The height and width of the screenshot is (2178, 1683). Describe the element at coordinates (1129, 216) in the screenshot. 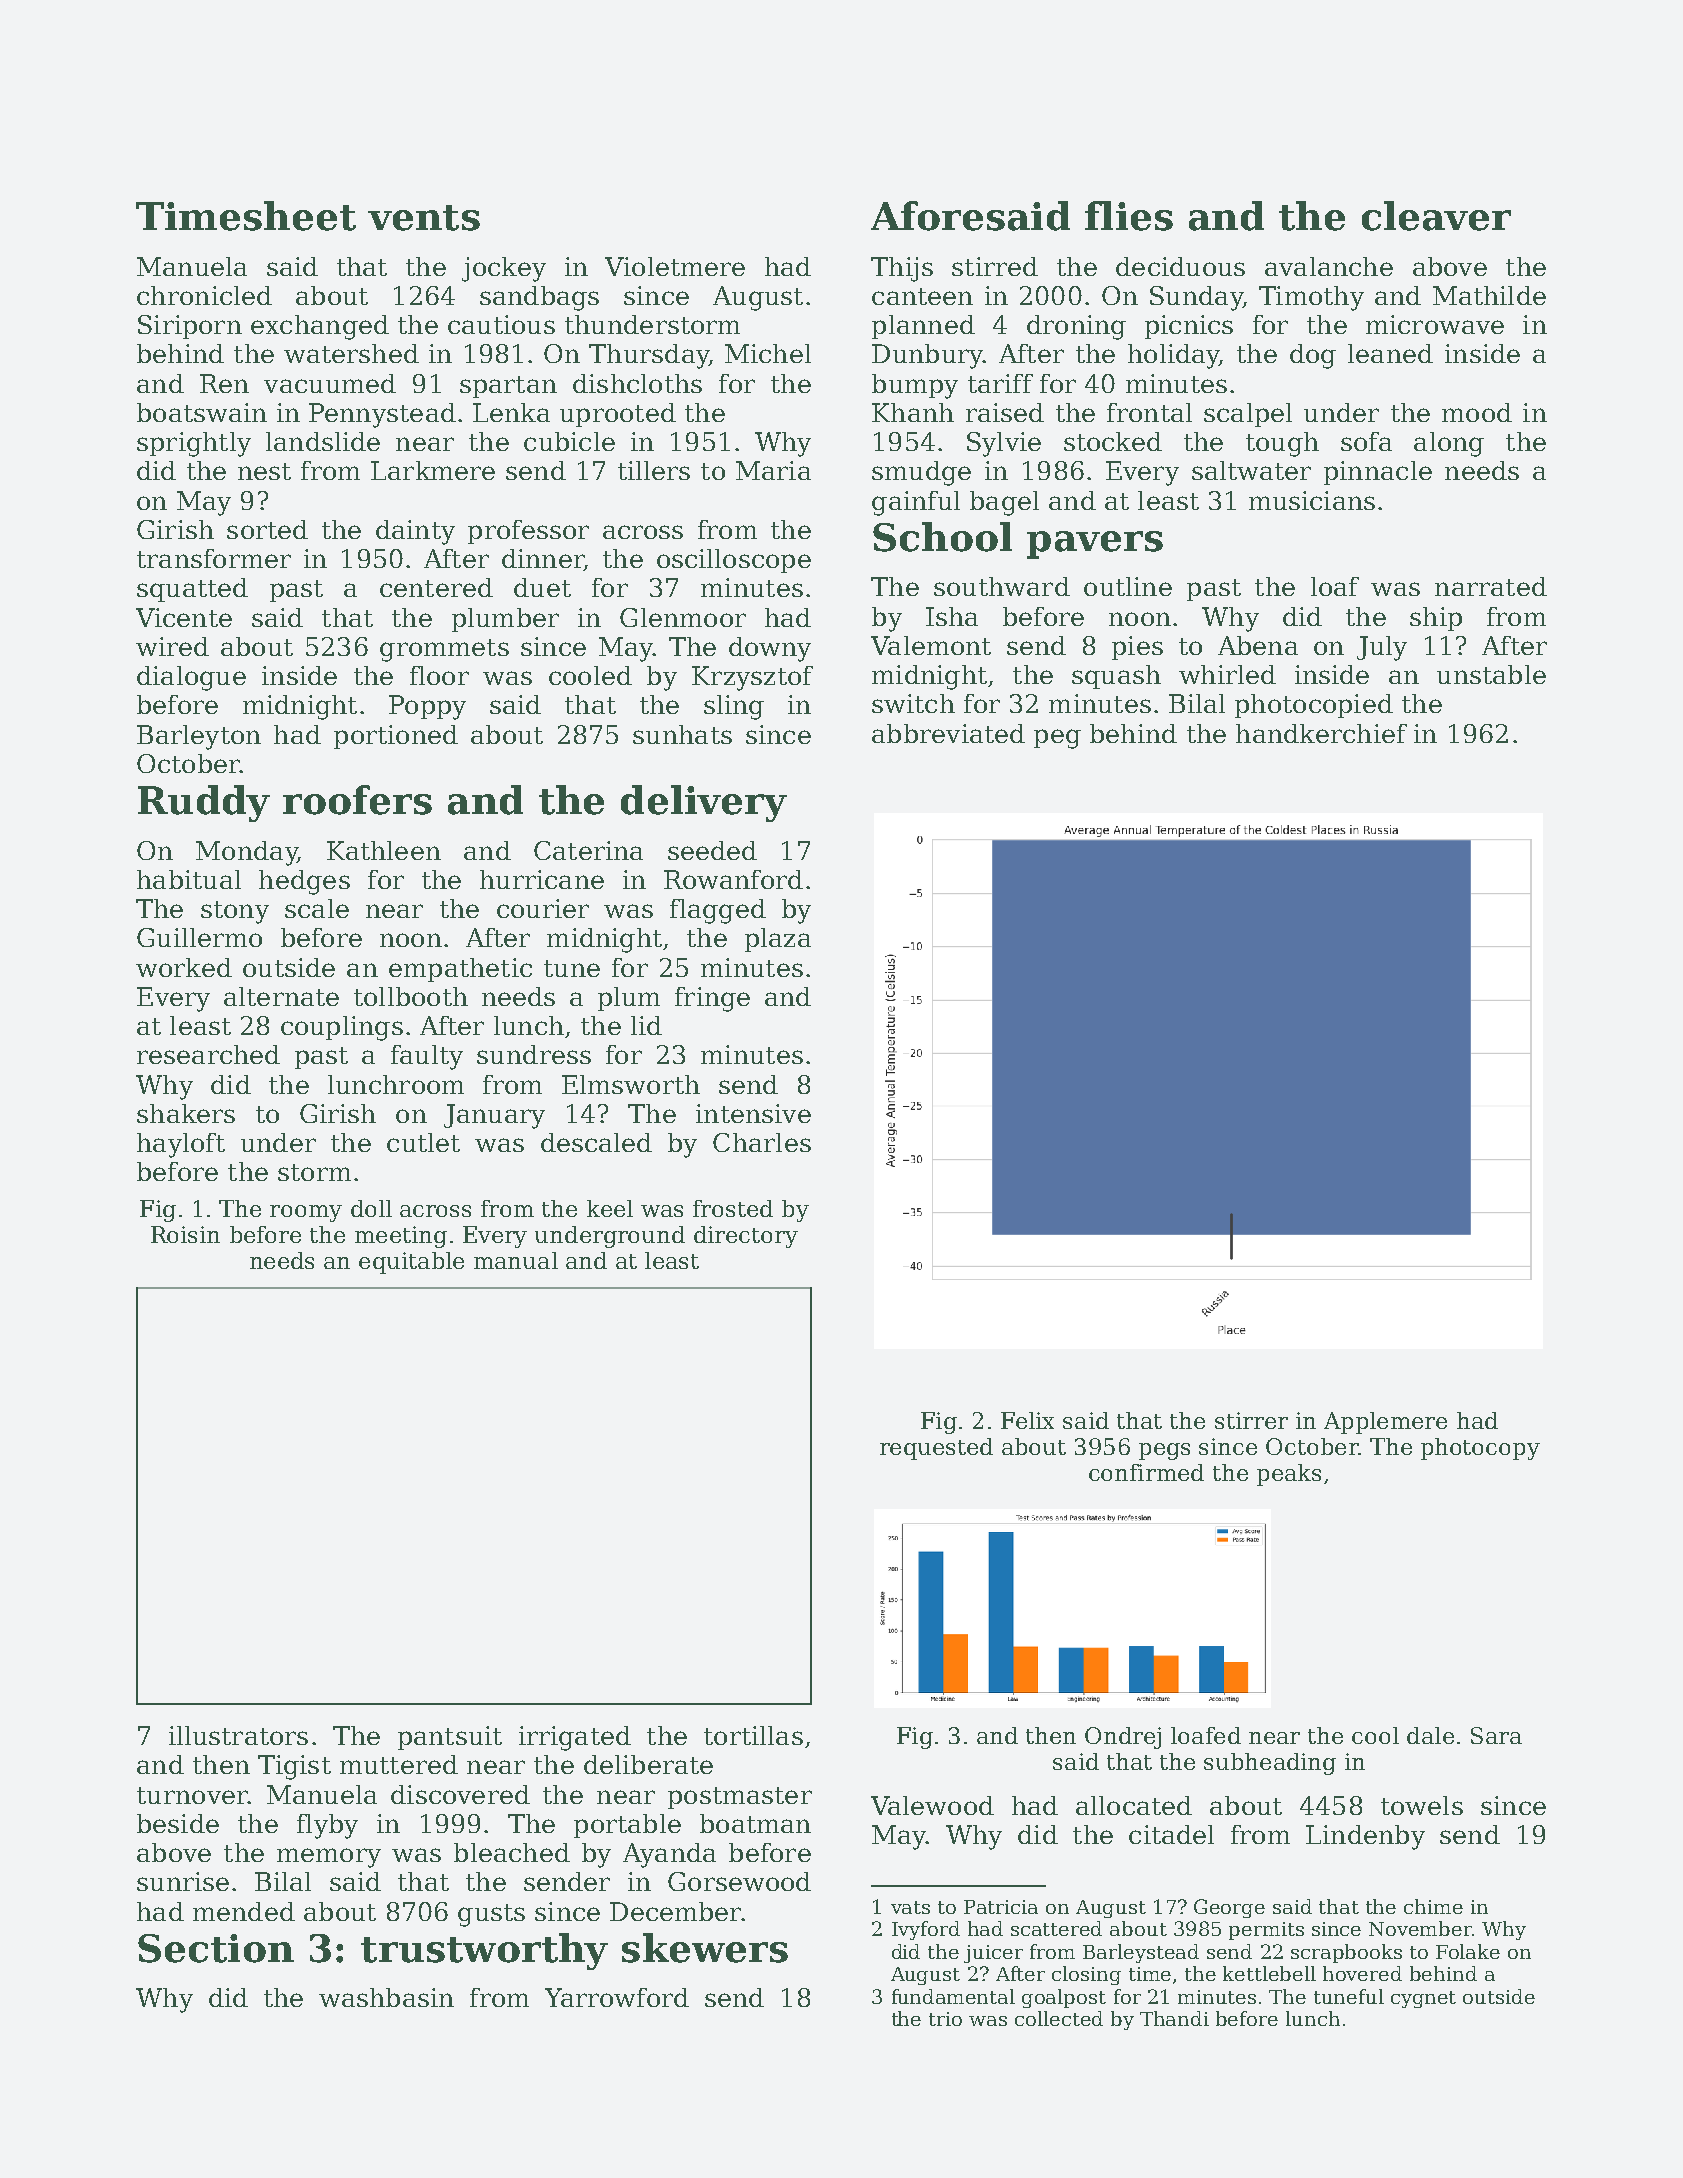

I see `flies` at that location.
